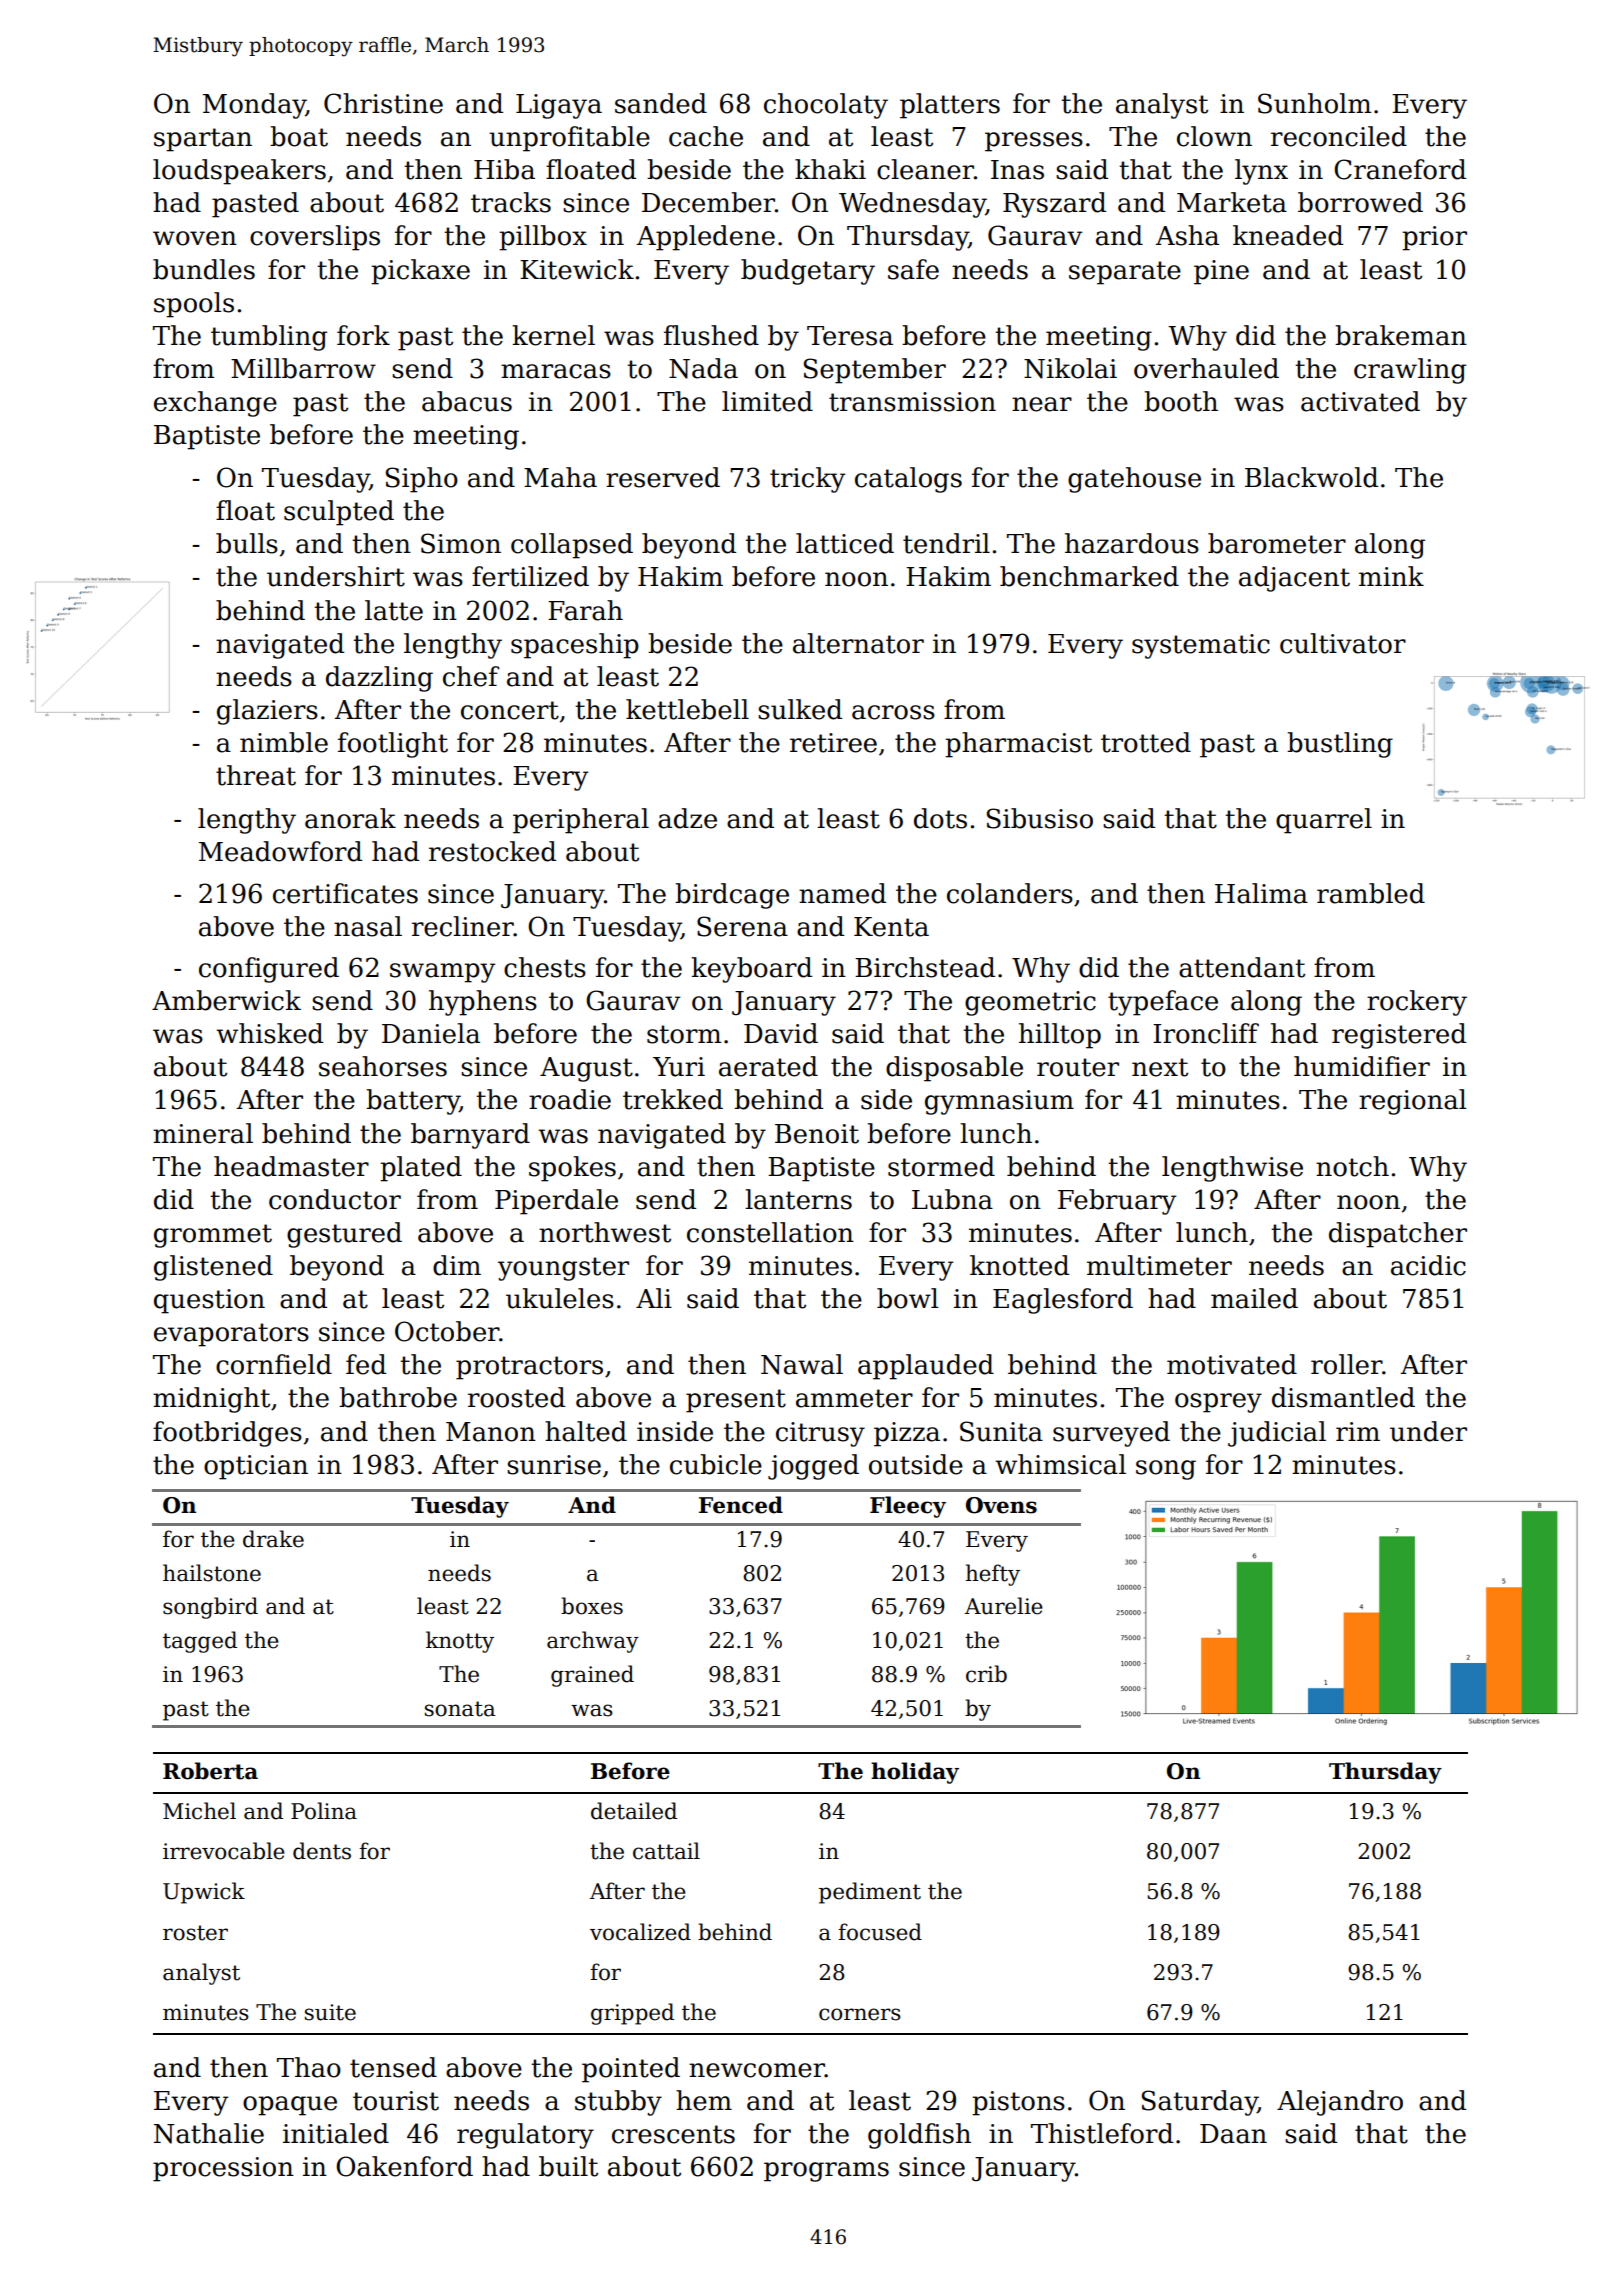 Image resolution: width=1620 pixels, height=2292 pixels. Describe the element at coordinates (940, 818) in the screenshot. I see `dots` at that location.
